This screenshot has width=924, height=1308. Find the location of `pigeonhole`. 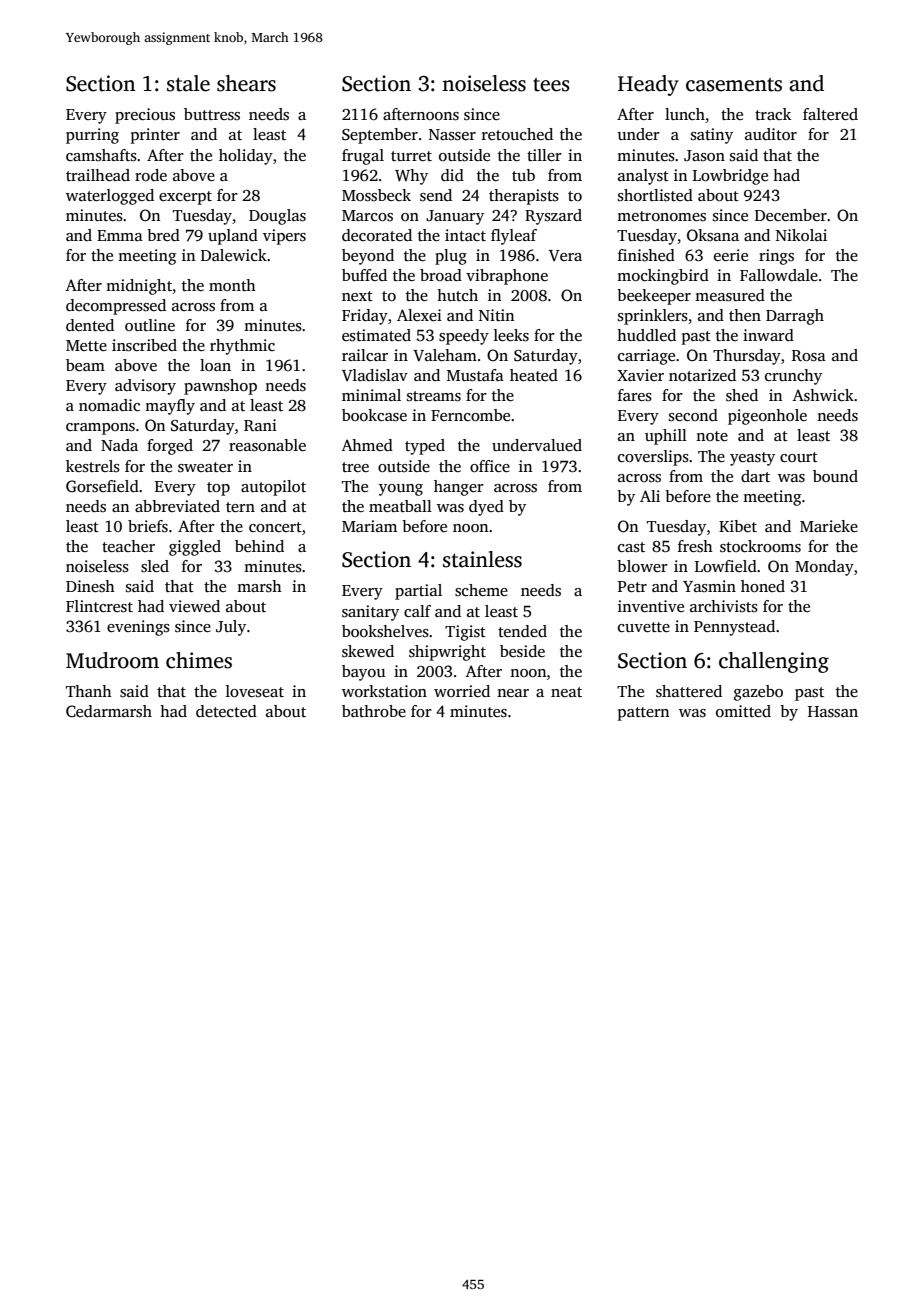

pigeonhole is located at coordinates (767, 417).
